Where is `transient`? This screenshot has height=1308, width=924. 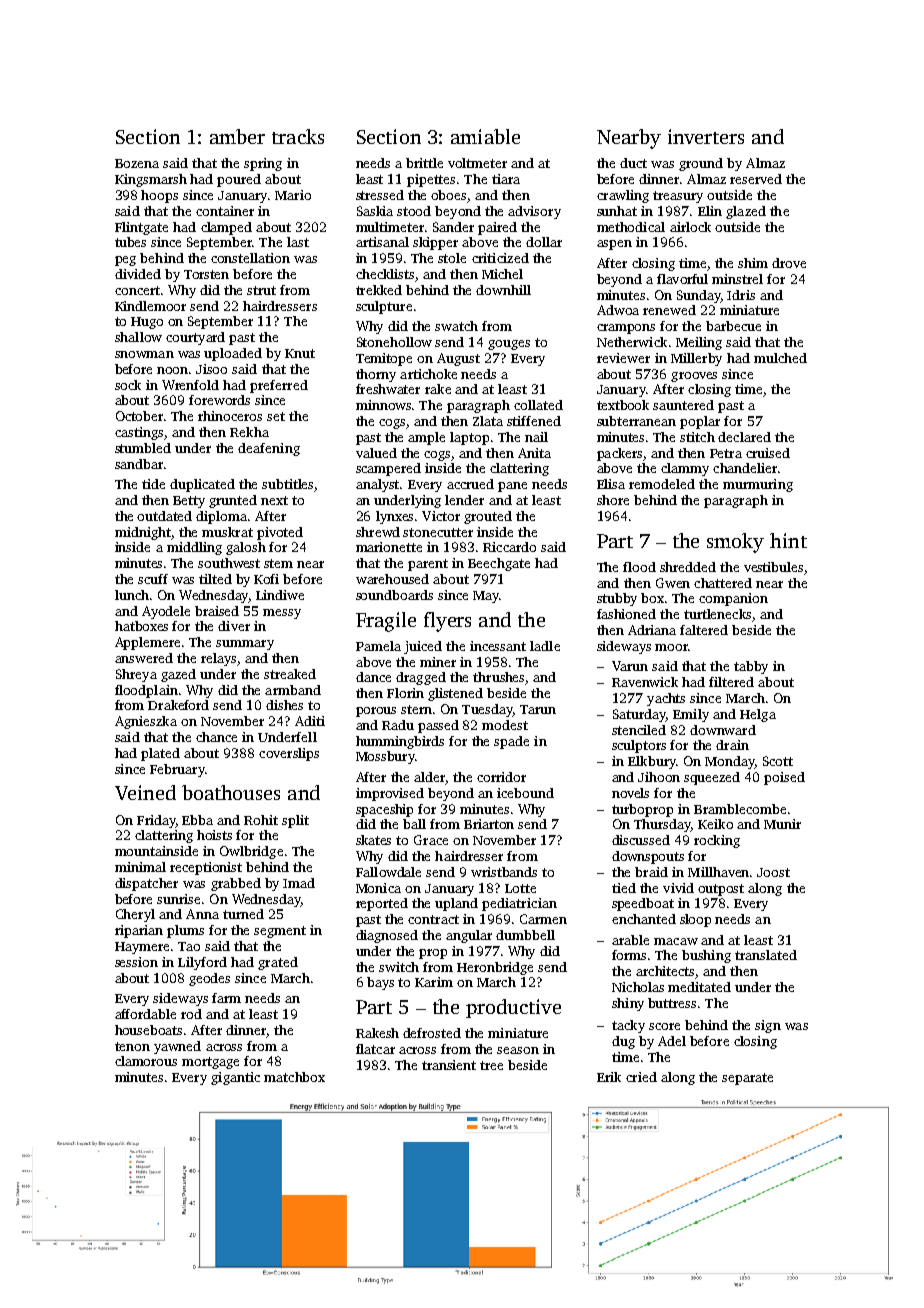
transient is located at coordinates (449, 1065).
